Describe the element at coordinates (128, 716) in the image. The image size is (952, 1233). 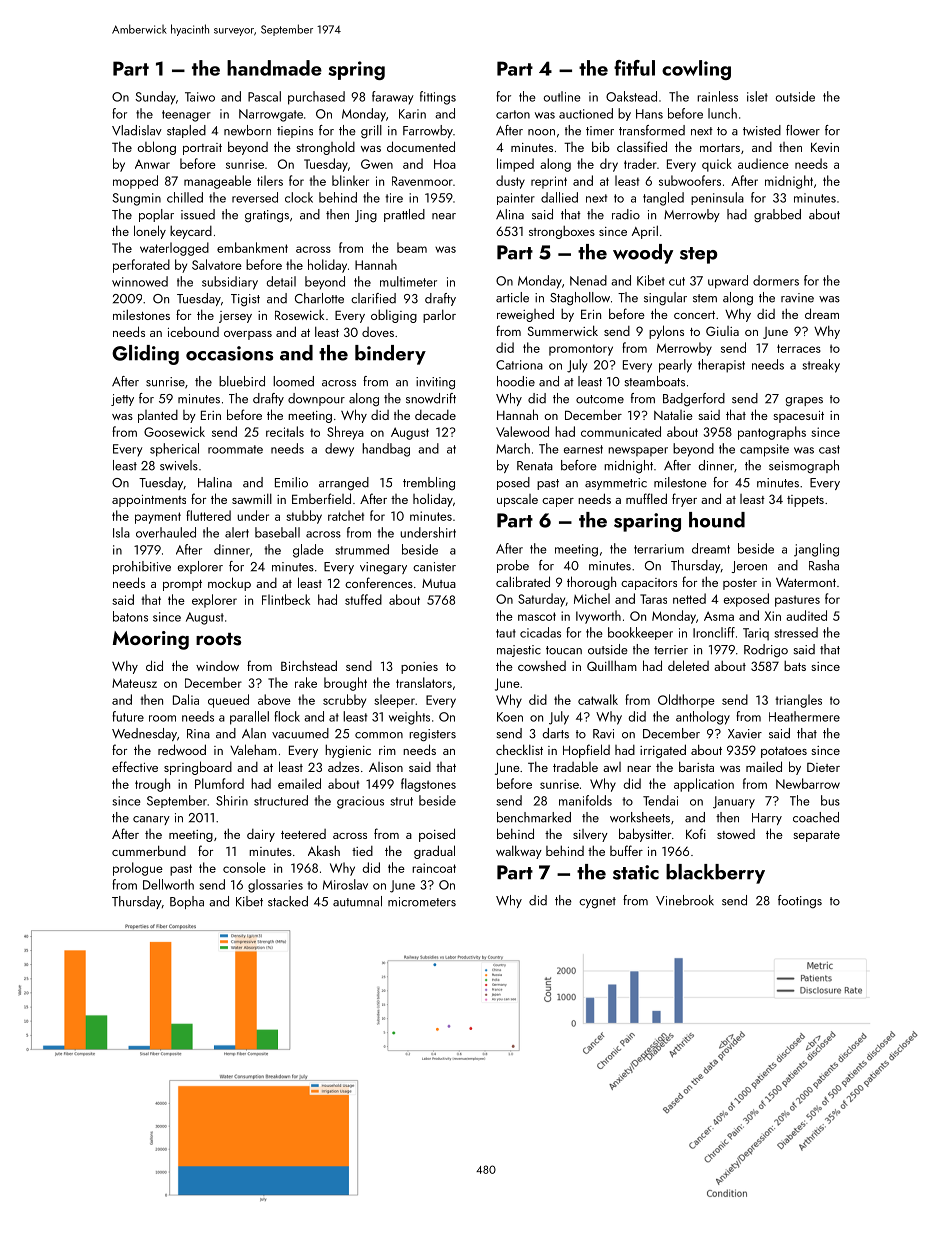
I see `future` at that location.
